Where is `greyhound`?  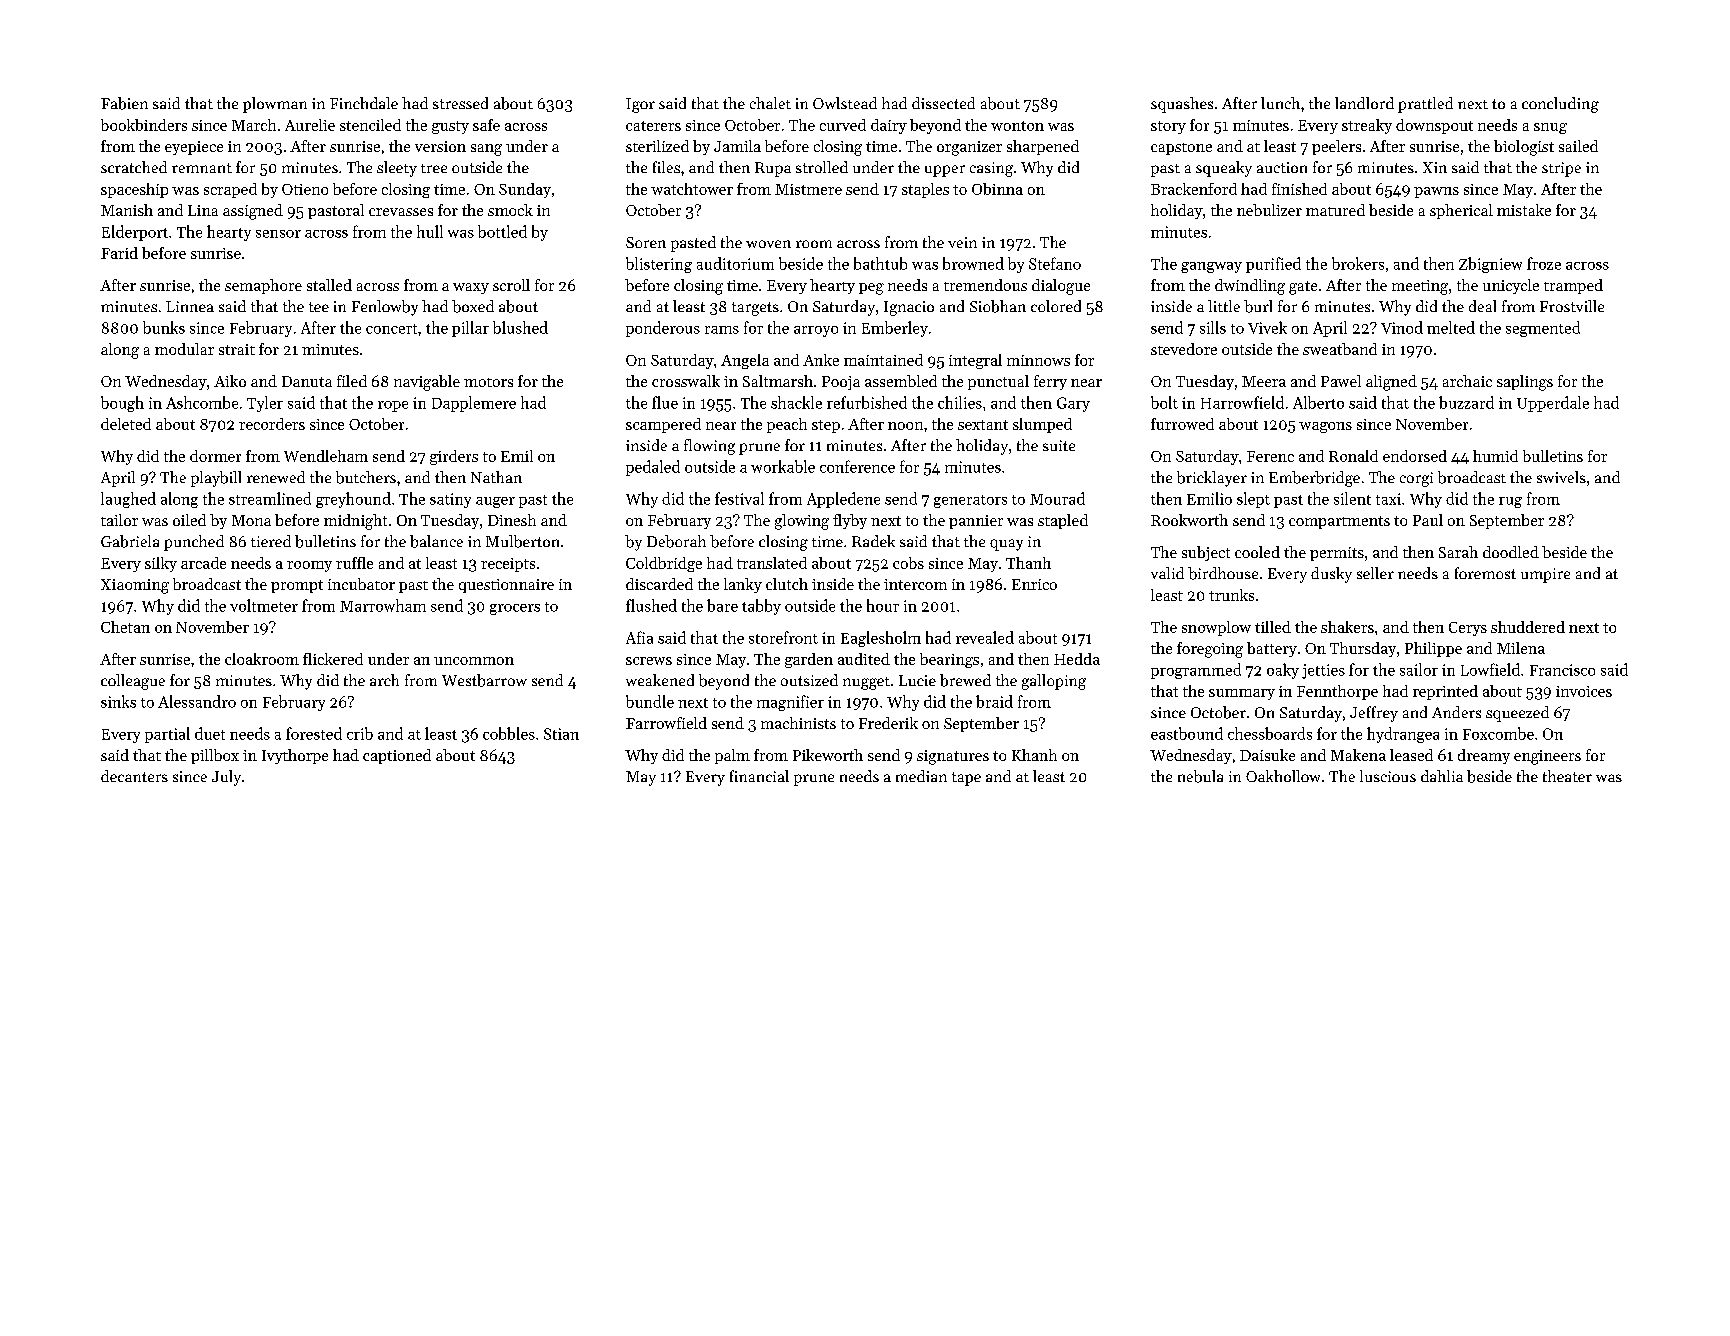
greyhound is located at coordinates (353, 500).
